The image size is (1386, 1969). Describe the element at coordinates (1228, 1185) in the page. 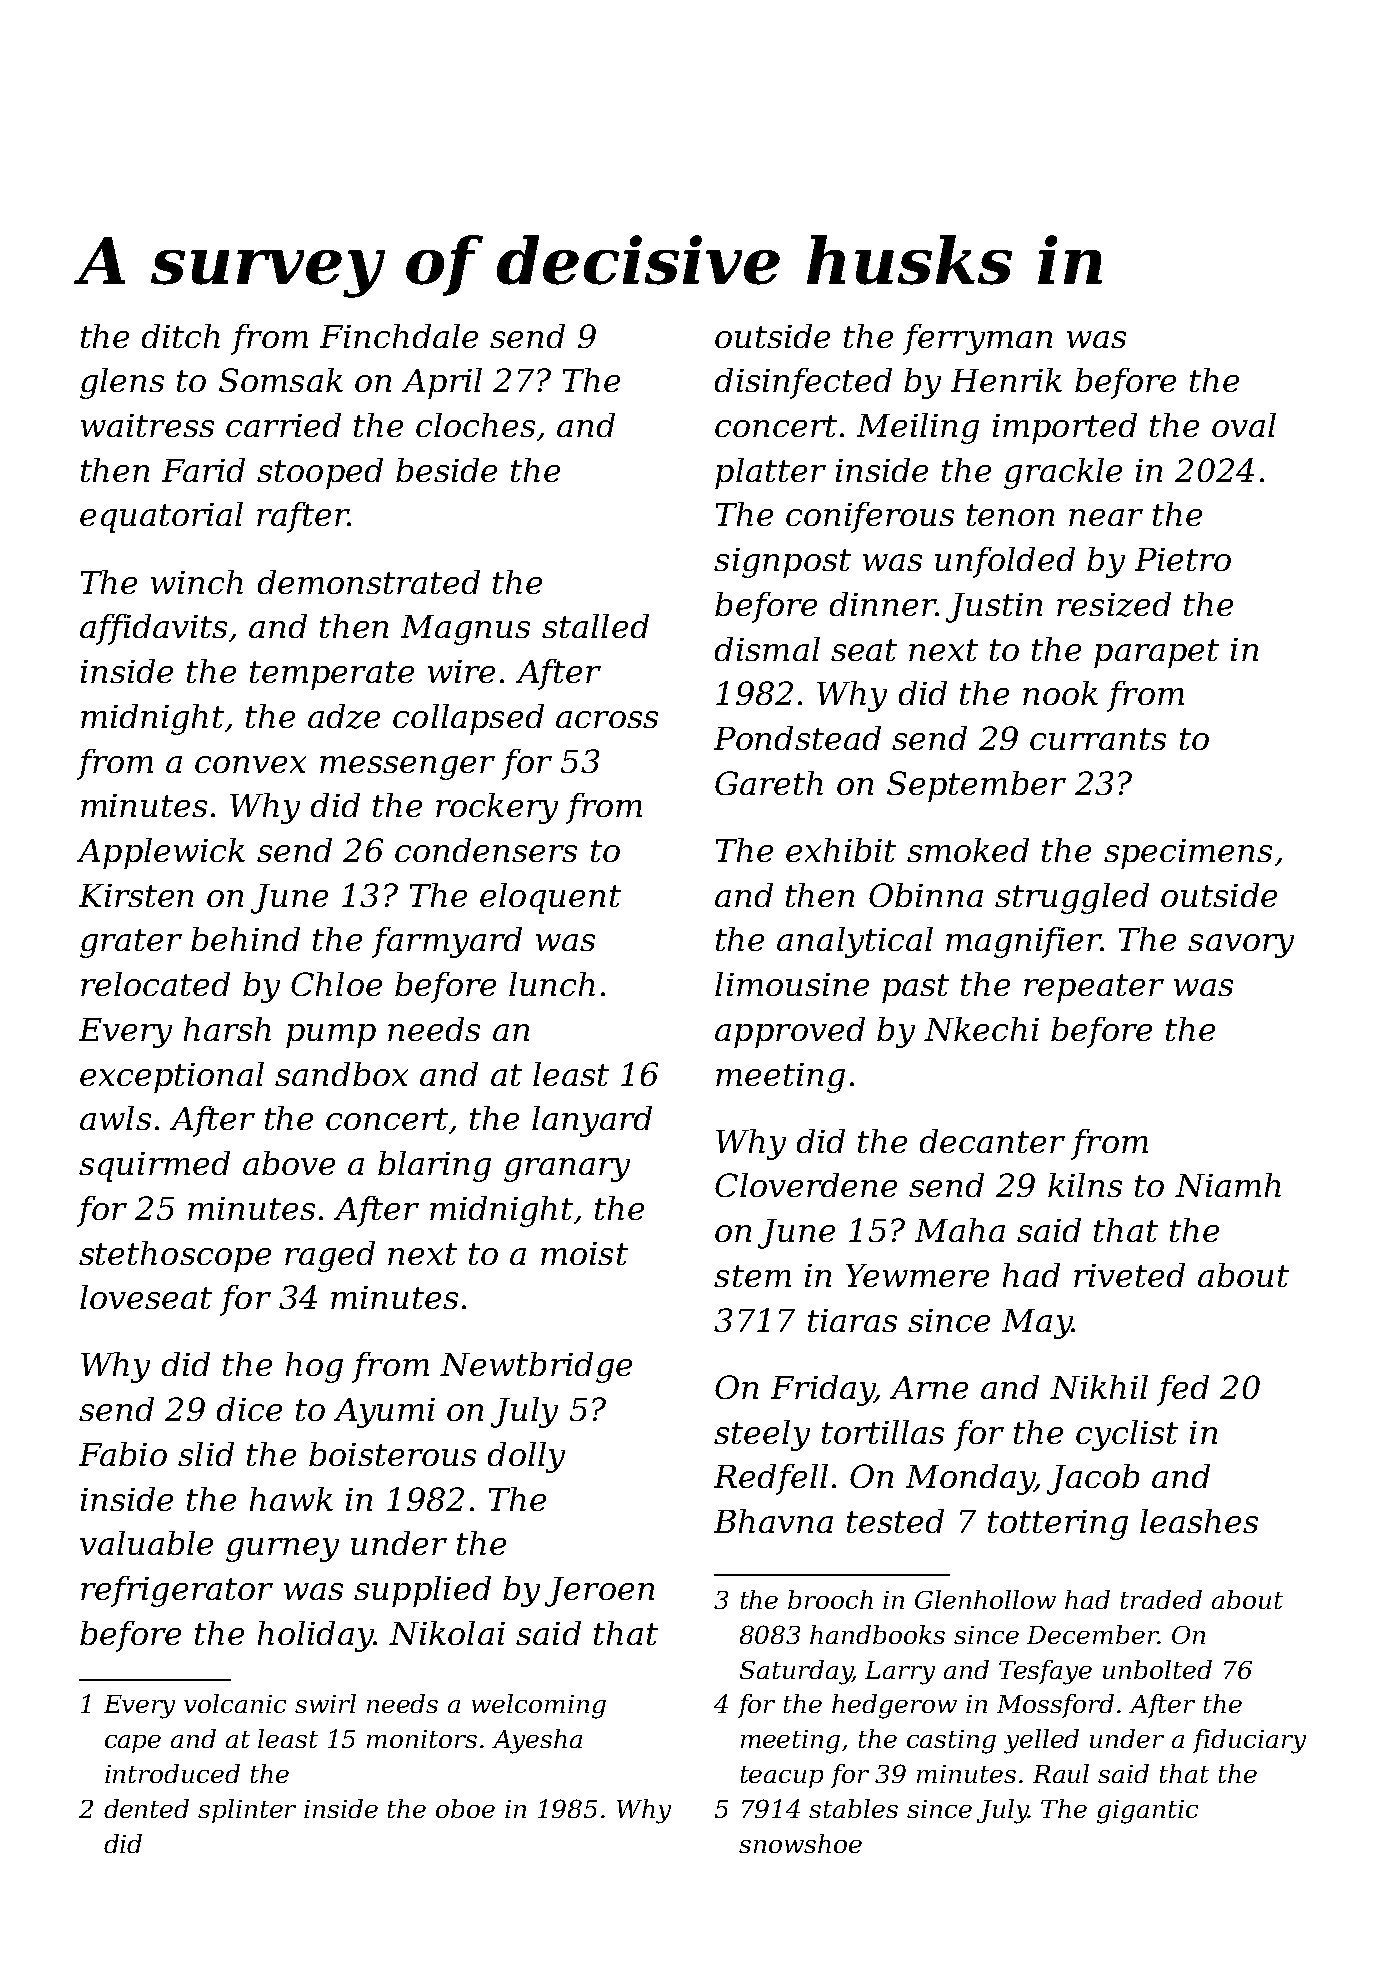

I see `Niamh` at that location.
